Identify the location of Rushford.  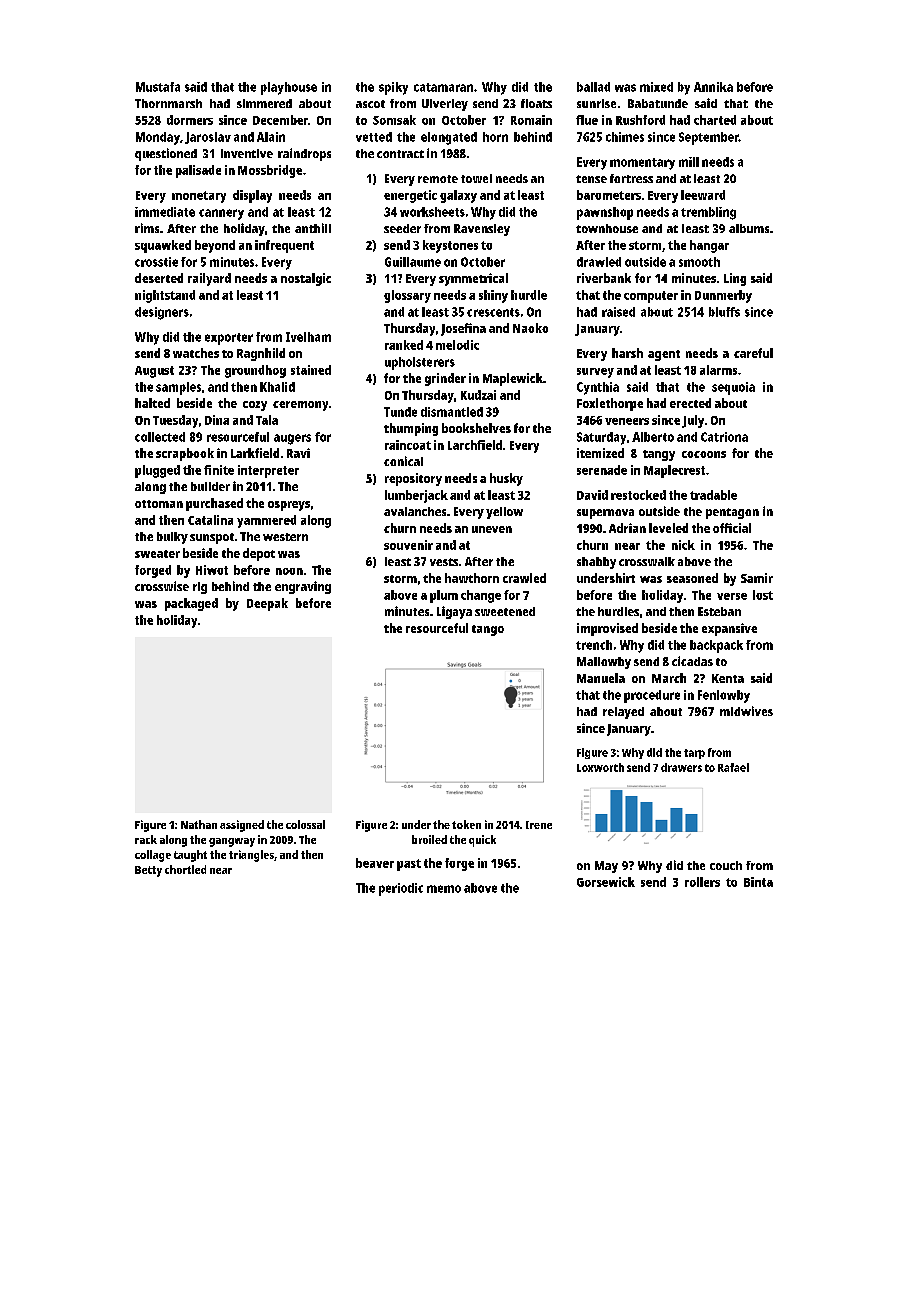
(640, 120).
